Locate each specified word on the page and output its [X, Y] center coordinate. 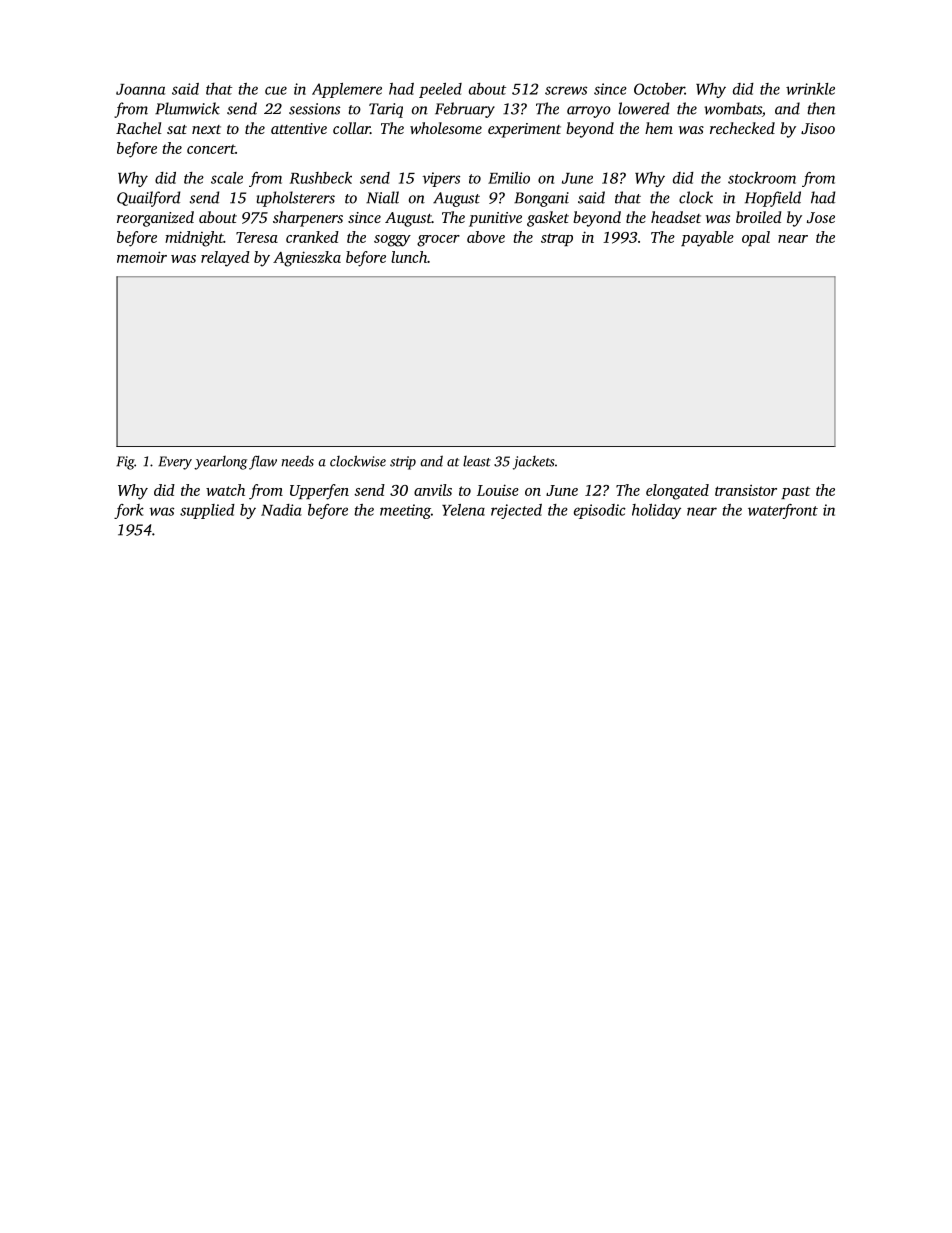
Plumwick [187, 108]
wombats [733, 108]
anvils [433, 490]
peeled [440, 90]
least [477, 461]
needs [297, 461]
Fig [125, 463]
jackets [534, 463]
